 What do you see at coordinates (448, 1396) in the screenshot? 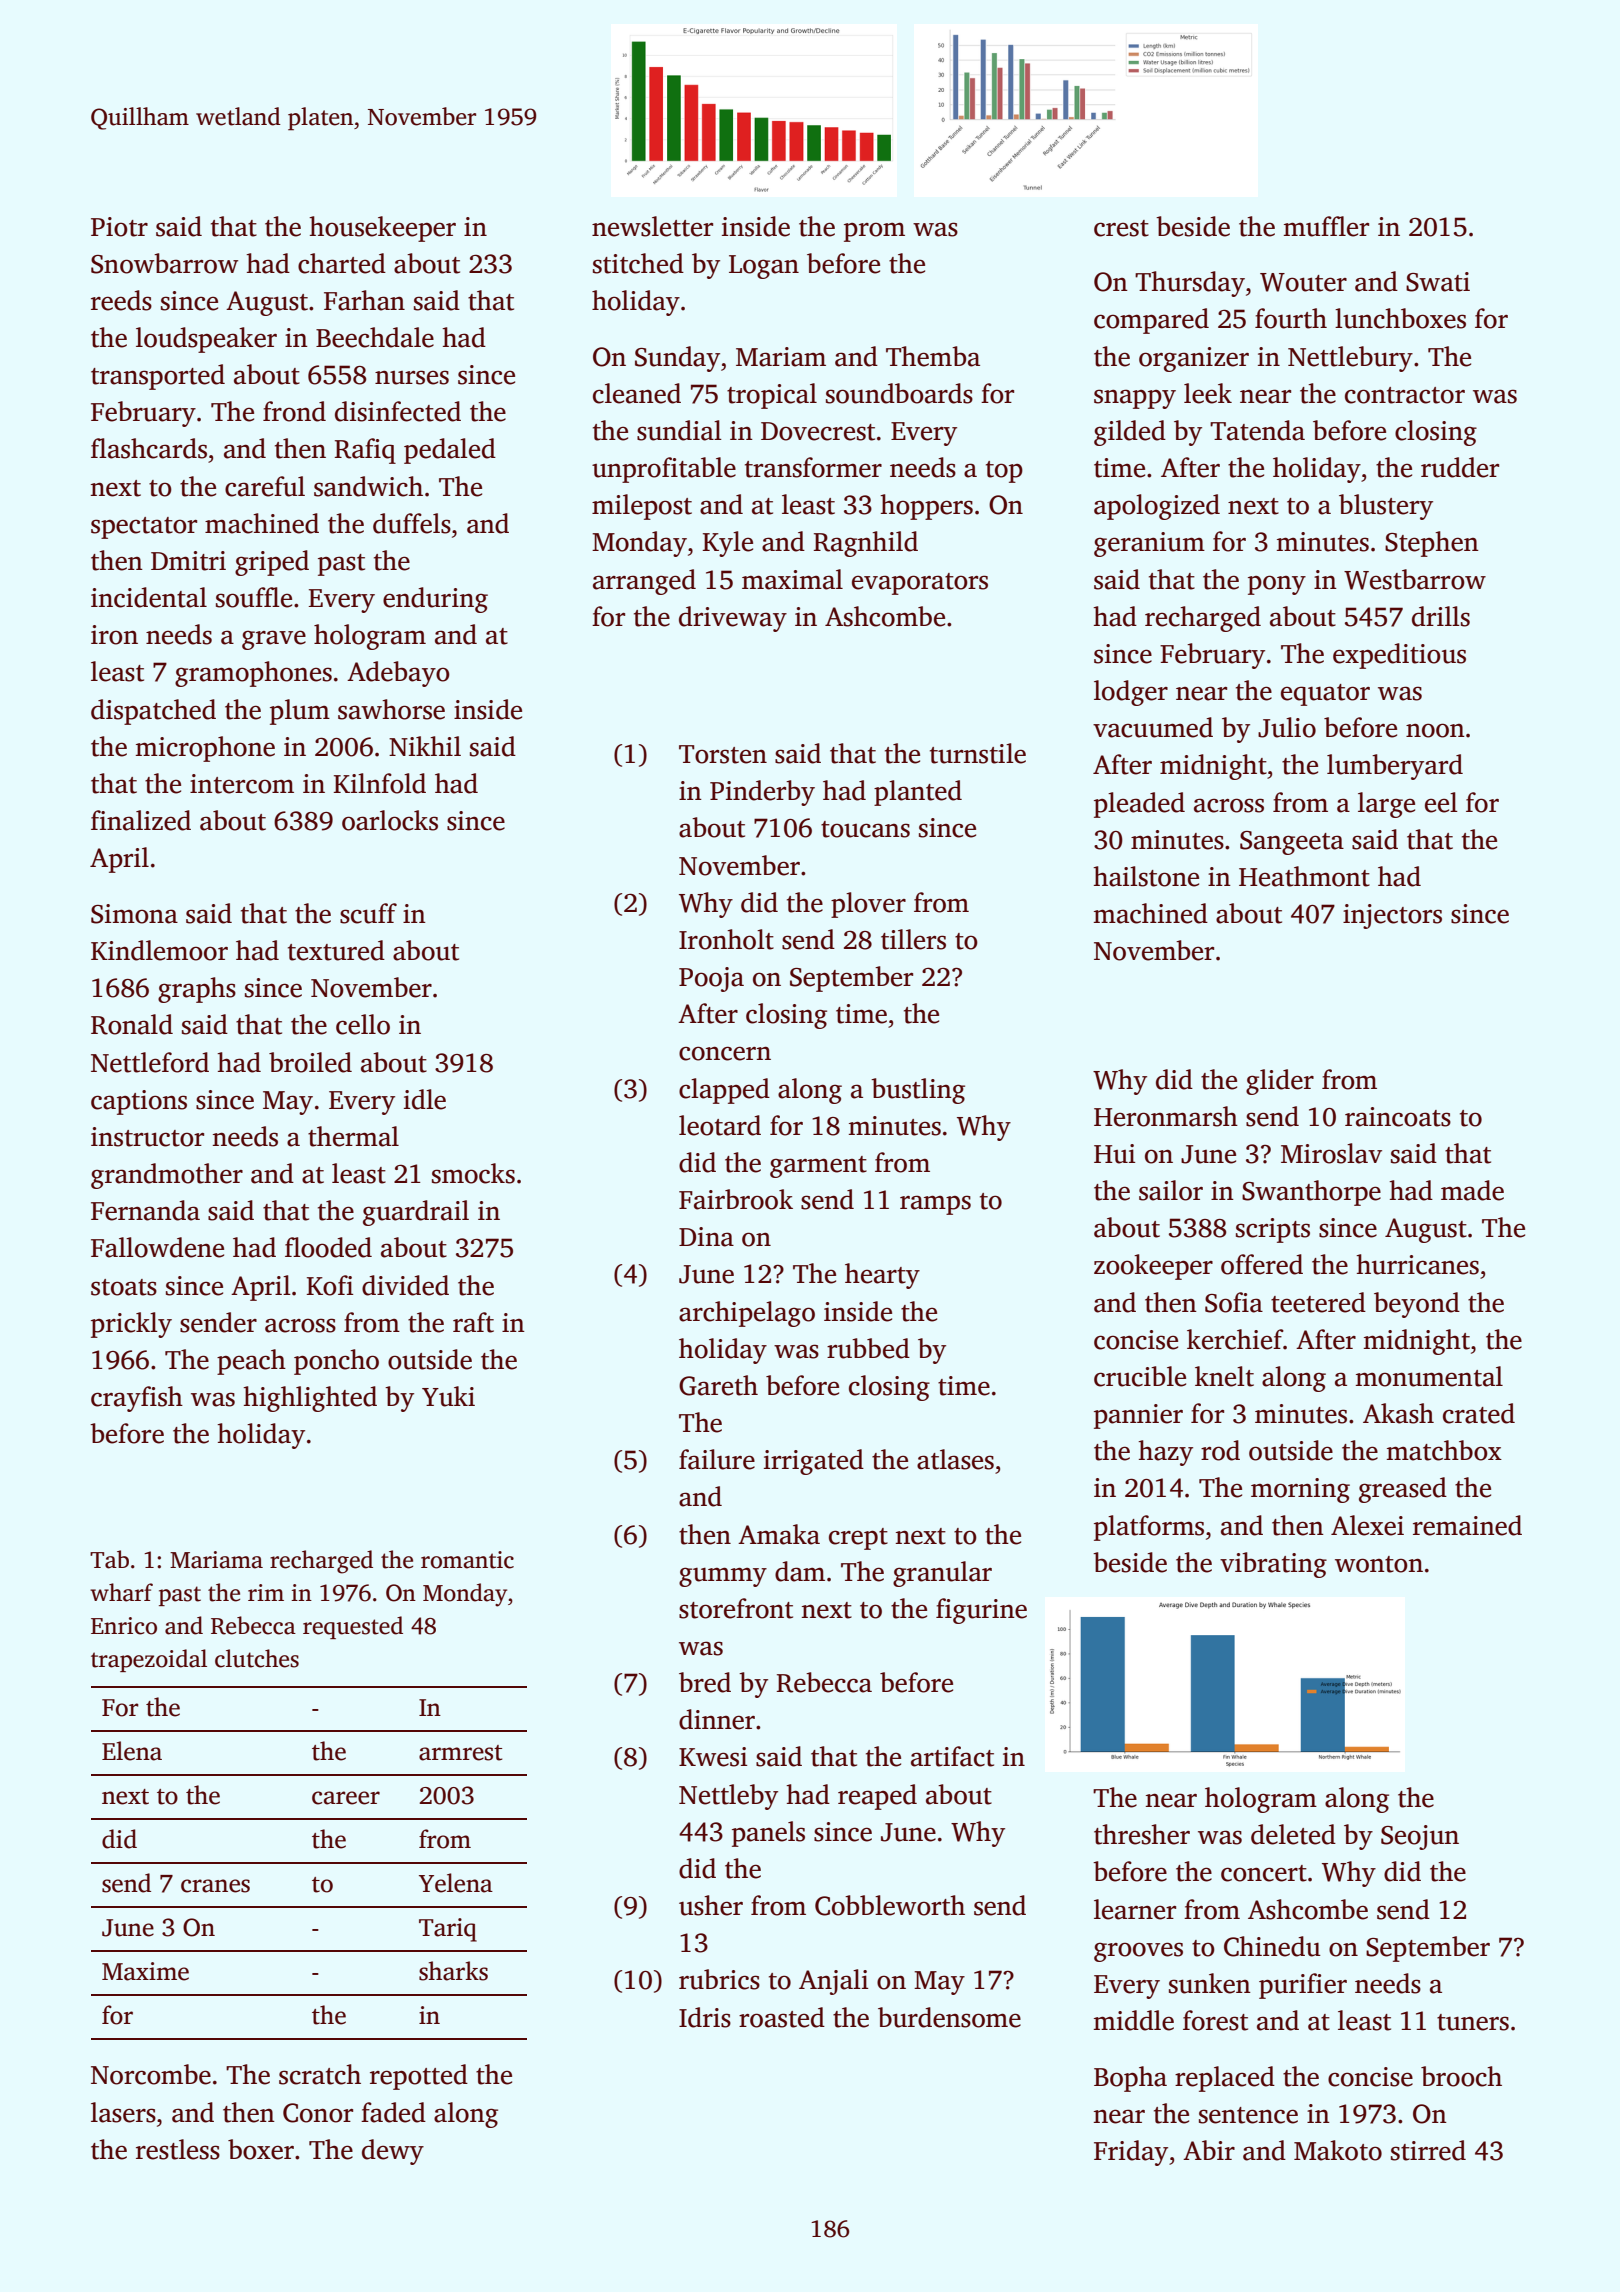
I see `Yuki` at bounding box center [448, 1396].
